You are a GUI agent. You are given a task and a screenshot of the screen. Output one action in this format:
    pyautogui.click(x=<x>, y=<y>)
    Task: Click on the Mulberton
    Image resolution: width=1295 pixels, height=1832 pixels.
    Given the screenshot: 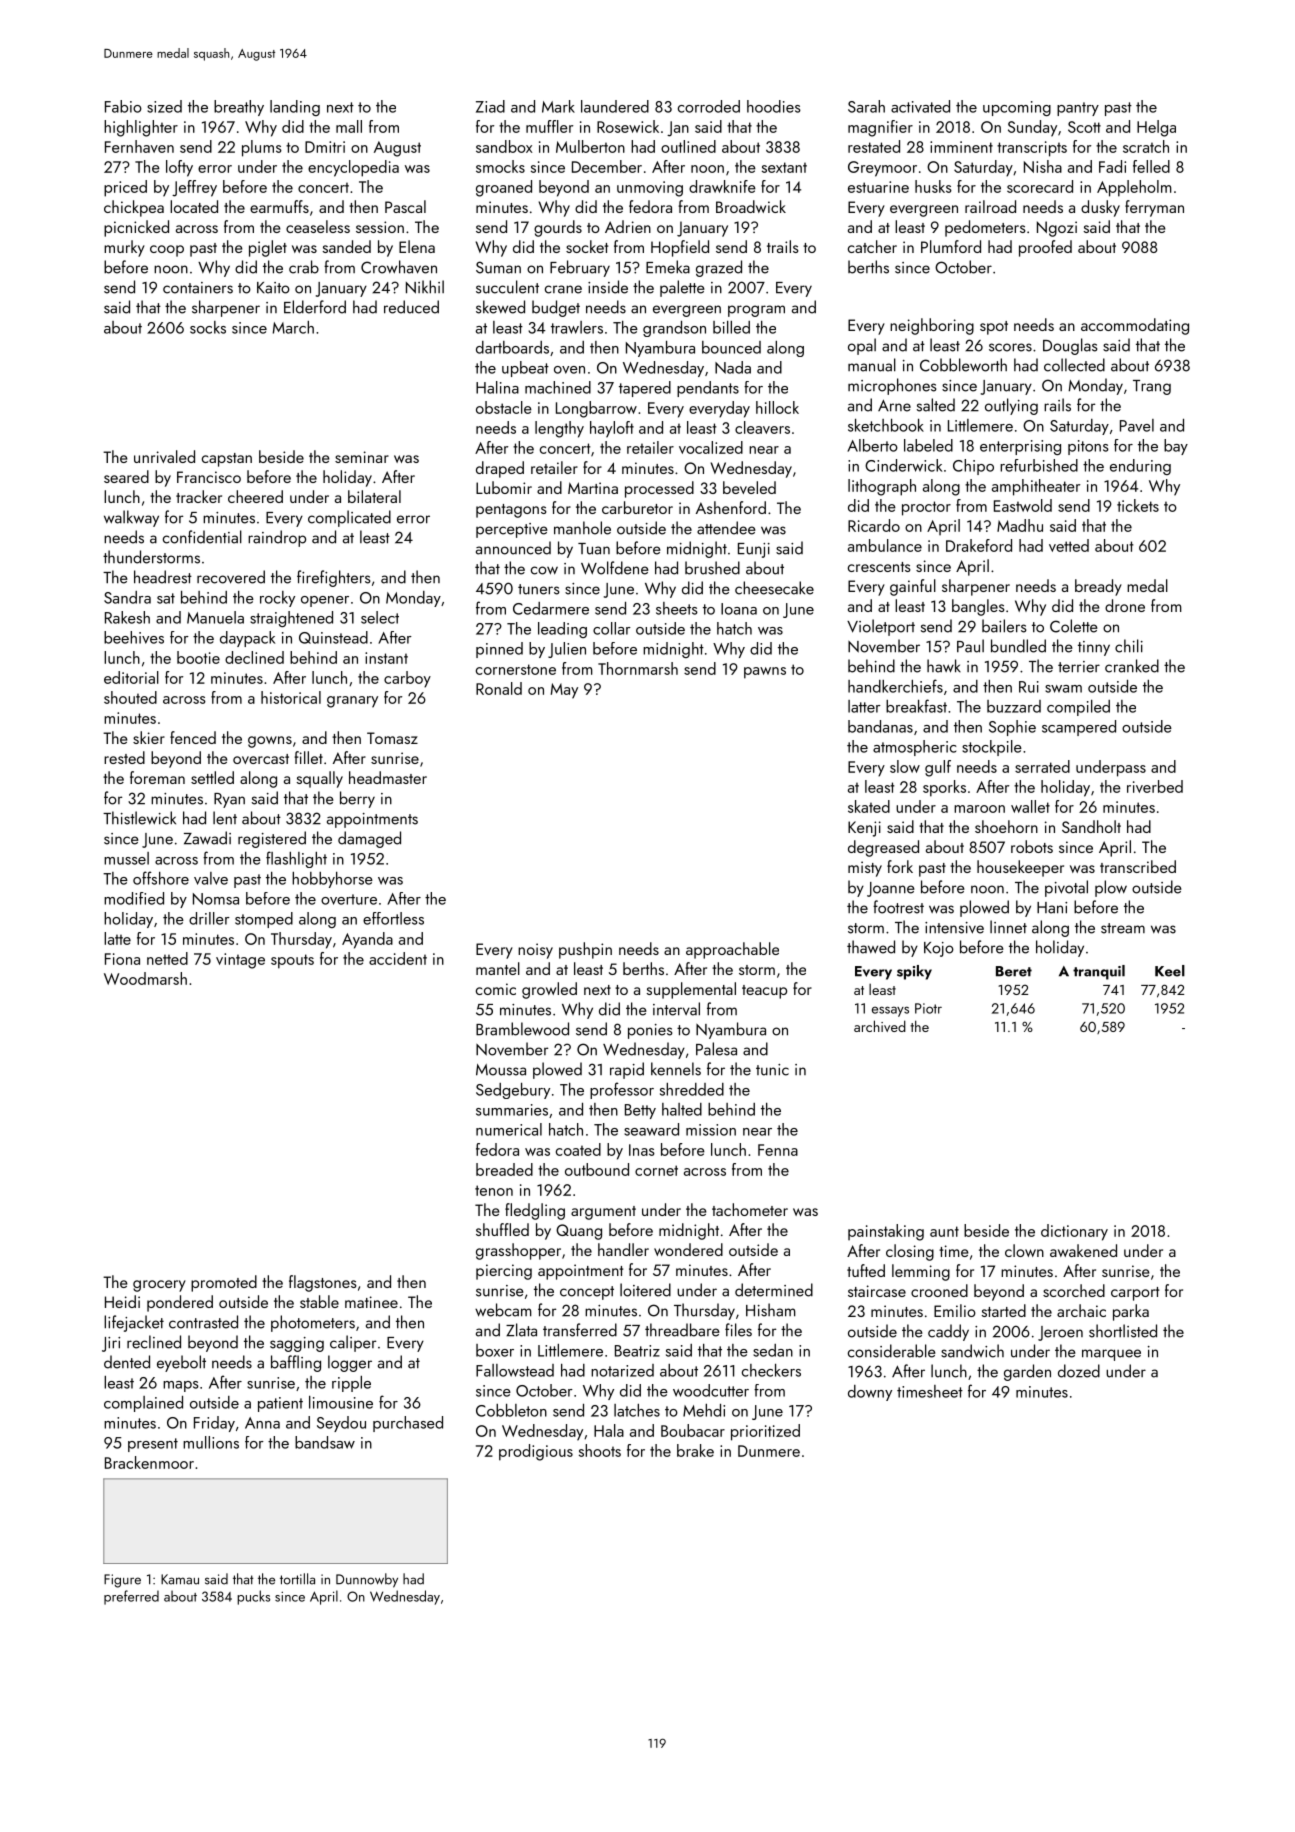 What is the action you would take?
    pyautogui.click(x=590, y=146)
